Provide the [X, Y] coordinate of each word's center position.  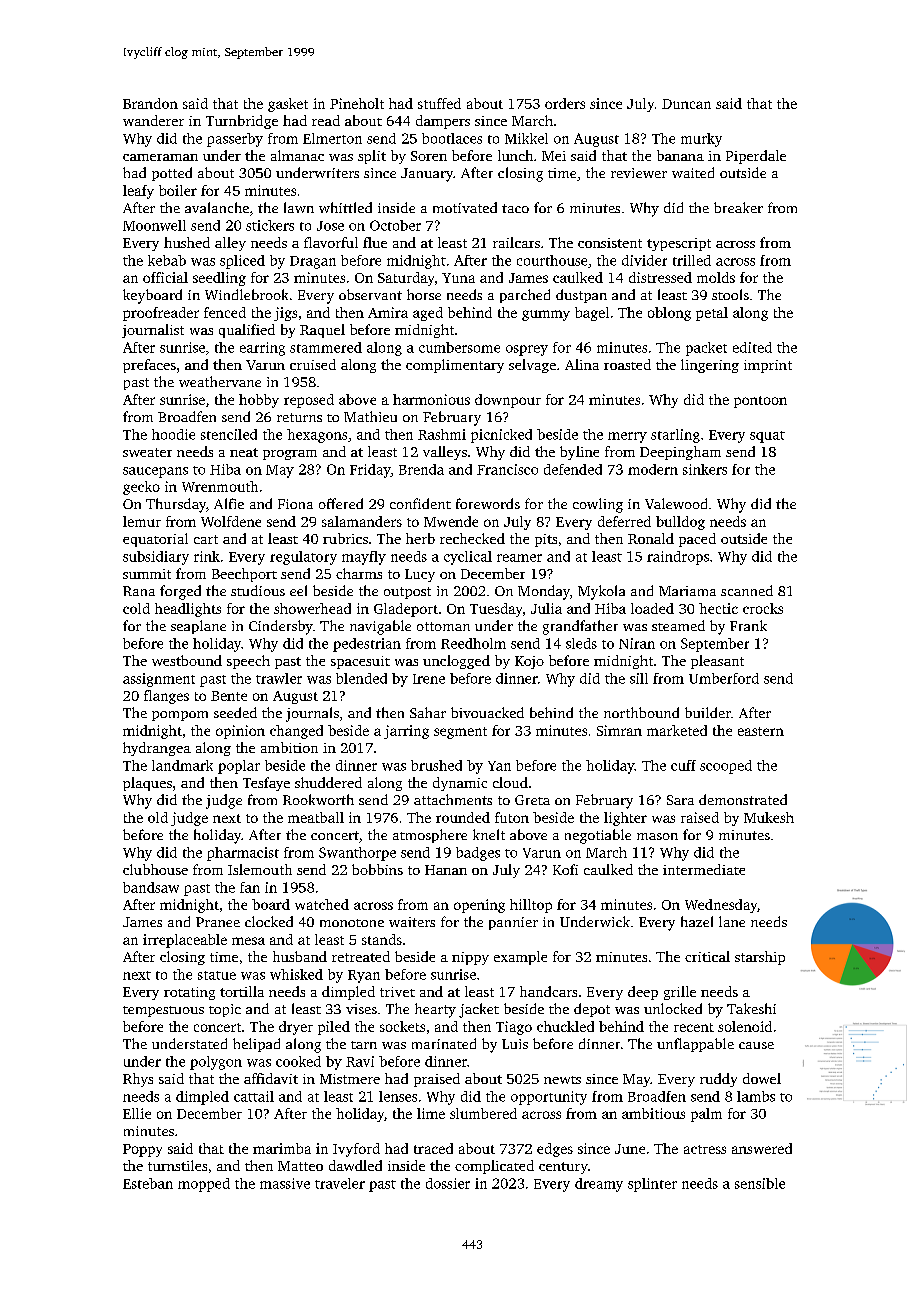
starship [760, 958]
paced [697, 540]
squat [767, 437]
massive [285, 1183]
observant [370, 294]
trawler [279, 678]
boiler [178, 190]
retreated [361, 956]
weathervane [220, 381]
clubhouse [155, 869]
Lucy [420, 575]
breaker [738, 207]
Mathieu [370, 416]
